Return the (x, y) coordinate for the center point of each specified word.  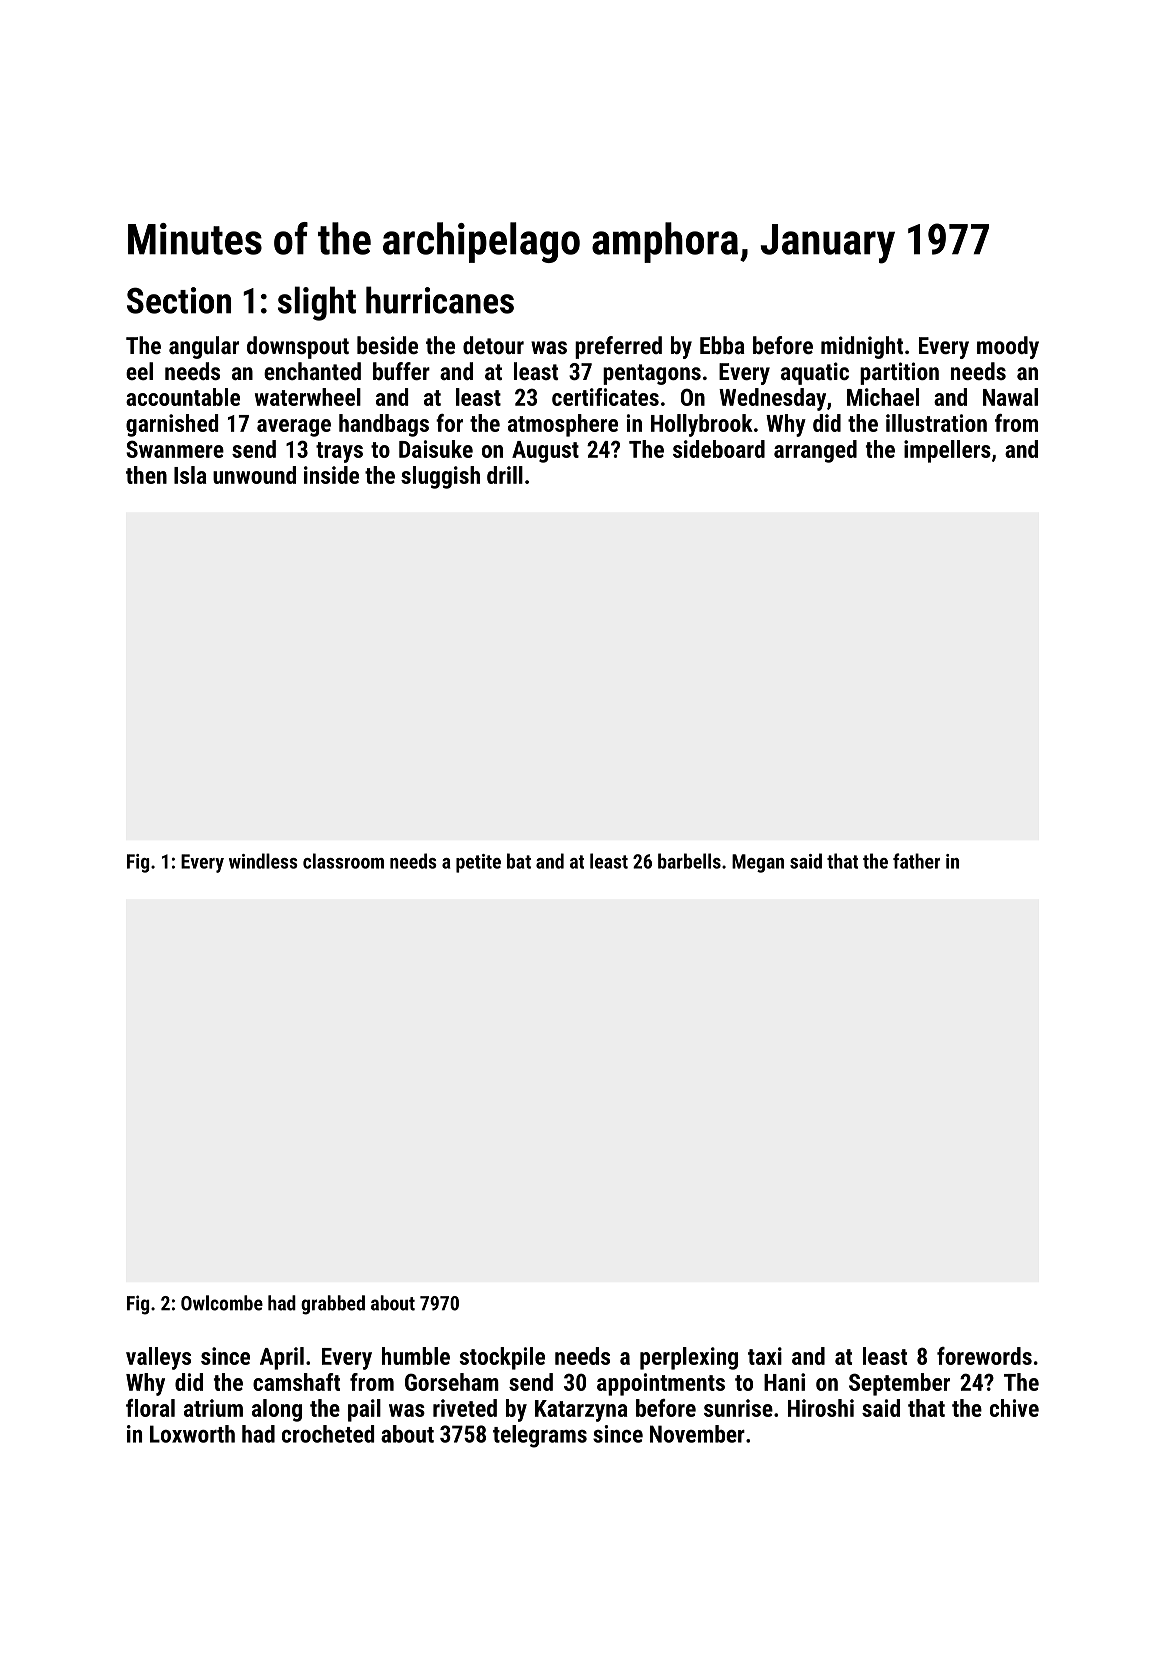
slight (317, 303)
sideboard (719, 449)
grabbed (333, 1305)
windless (263, 861)
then (146, 475)
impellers (947, 451)
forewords (984, 1356)
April (282, 1358)
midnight (862, 347)
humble (416, 1356)
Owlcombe (222, 1303)
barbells (689, 861)
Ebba (722, 345)
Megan (758, 863)
